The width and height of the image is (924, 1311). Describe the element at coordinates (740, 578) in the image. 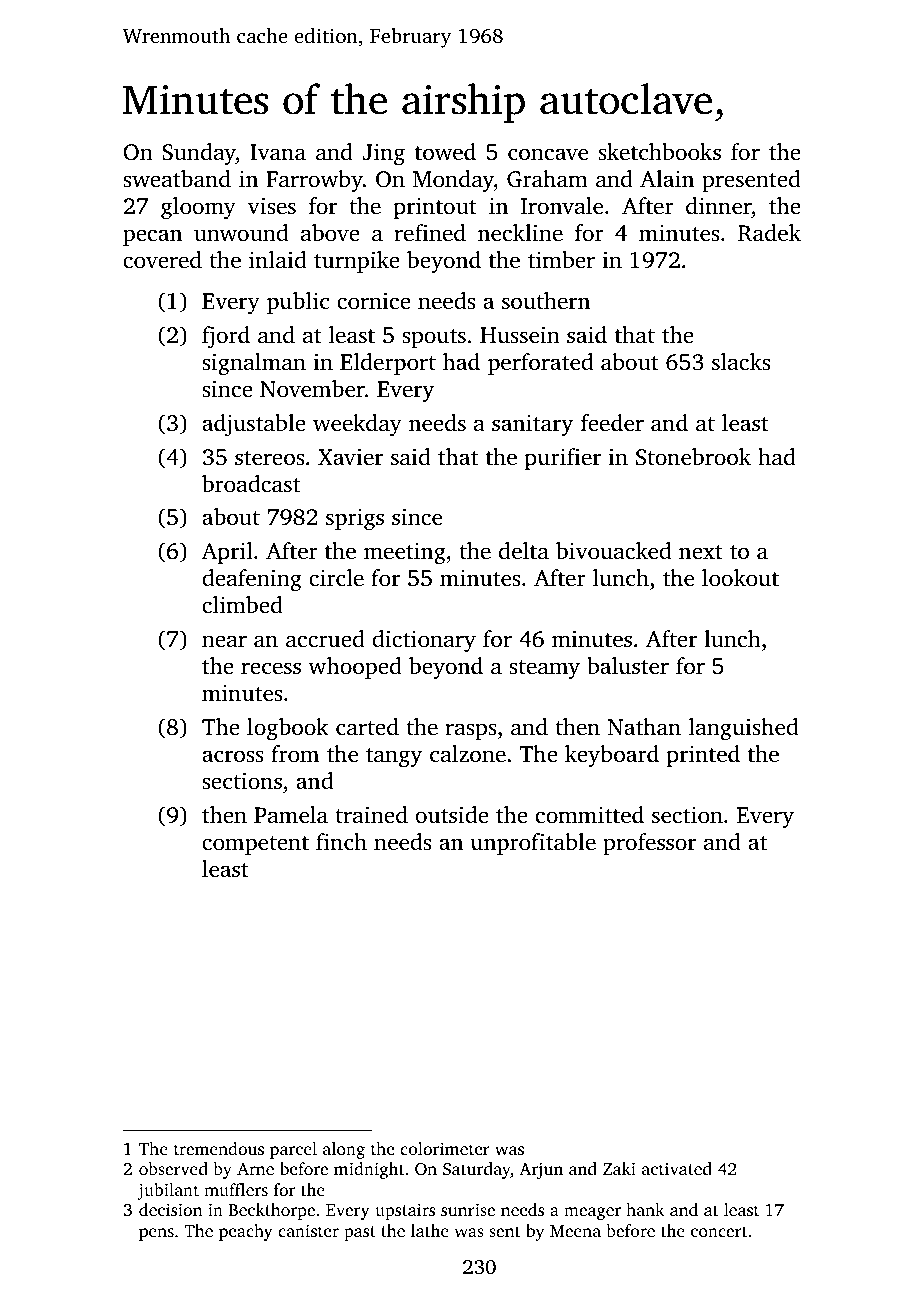

I see `lookout` at that location.
